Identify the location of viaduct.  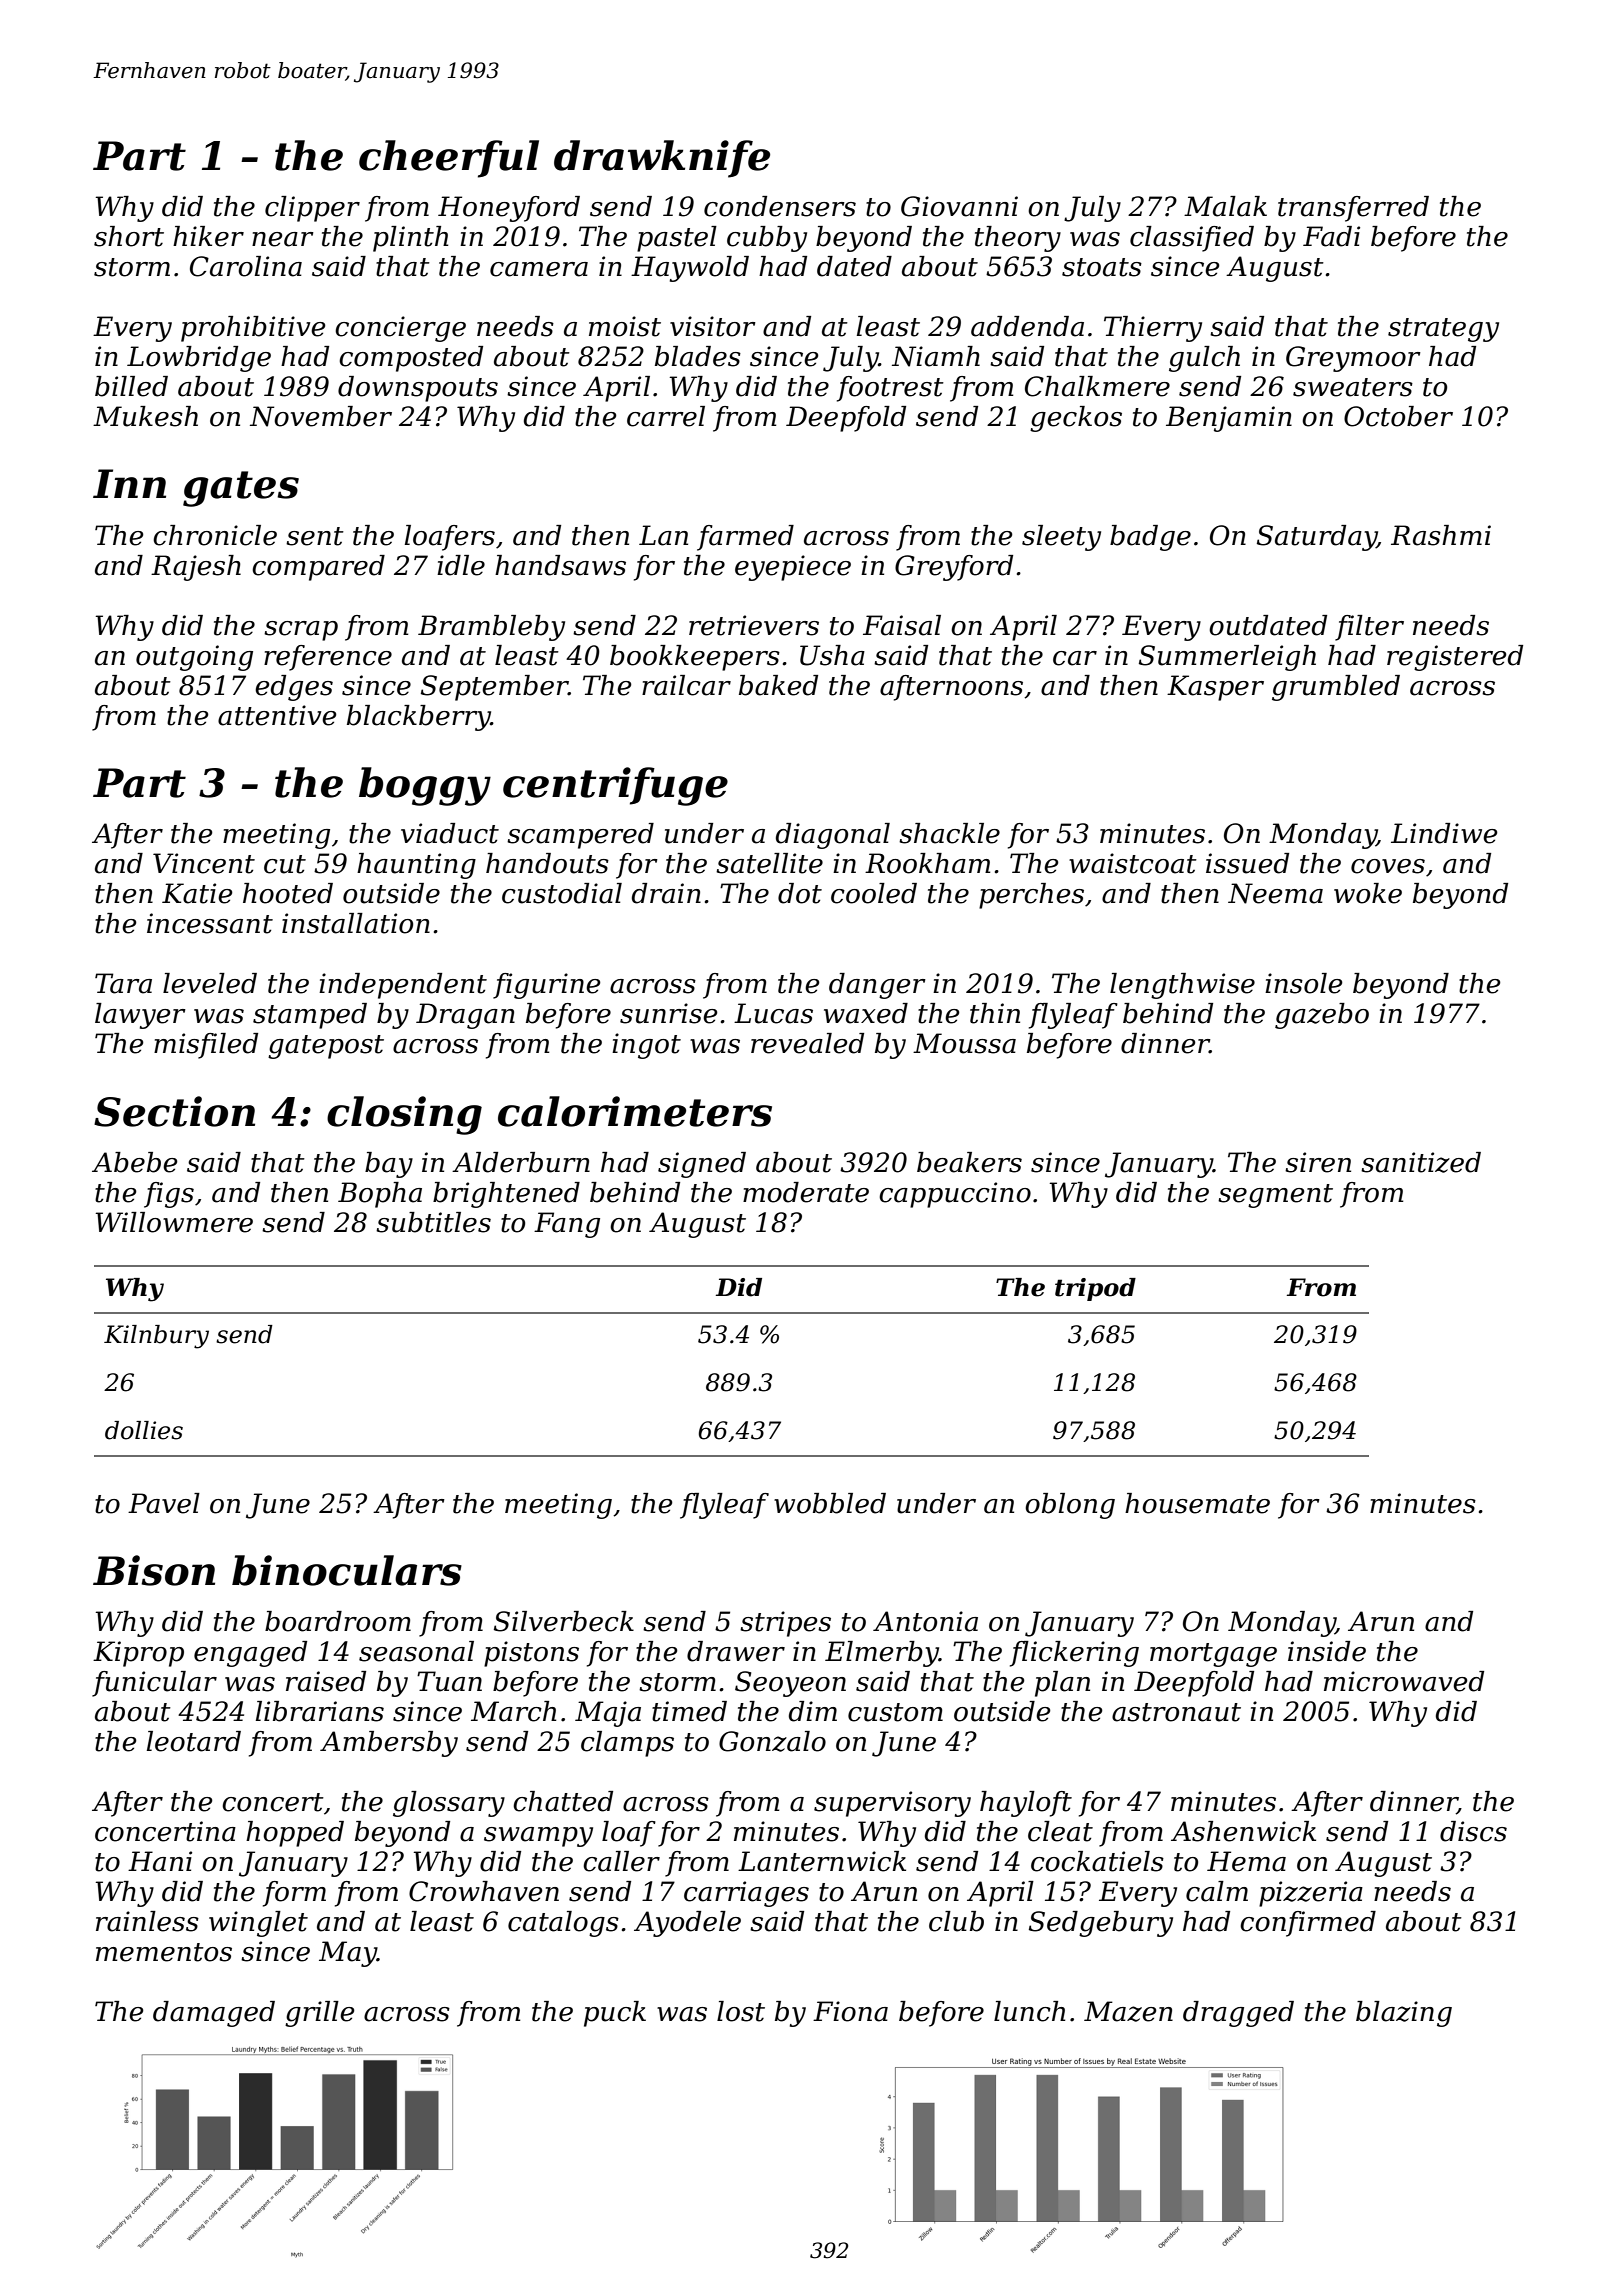
(450, 833).
